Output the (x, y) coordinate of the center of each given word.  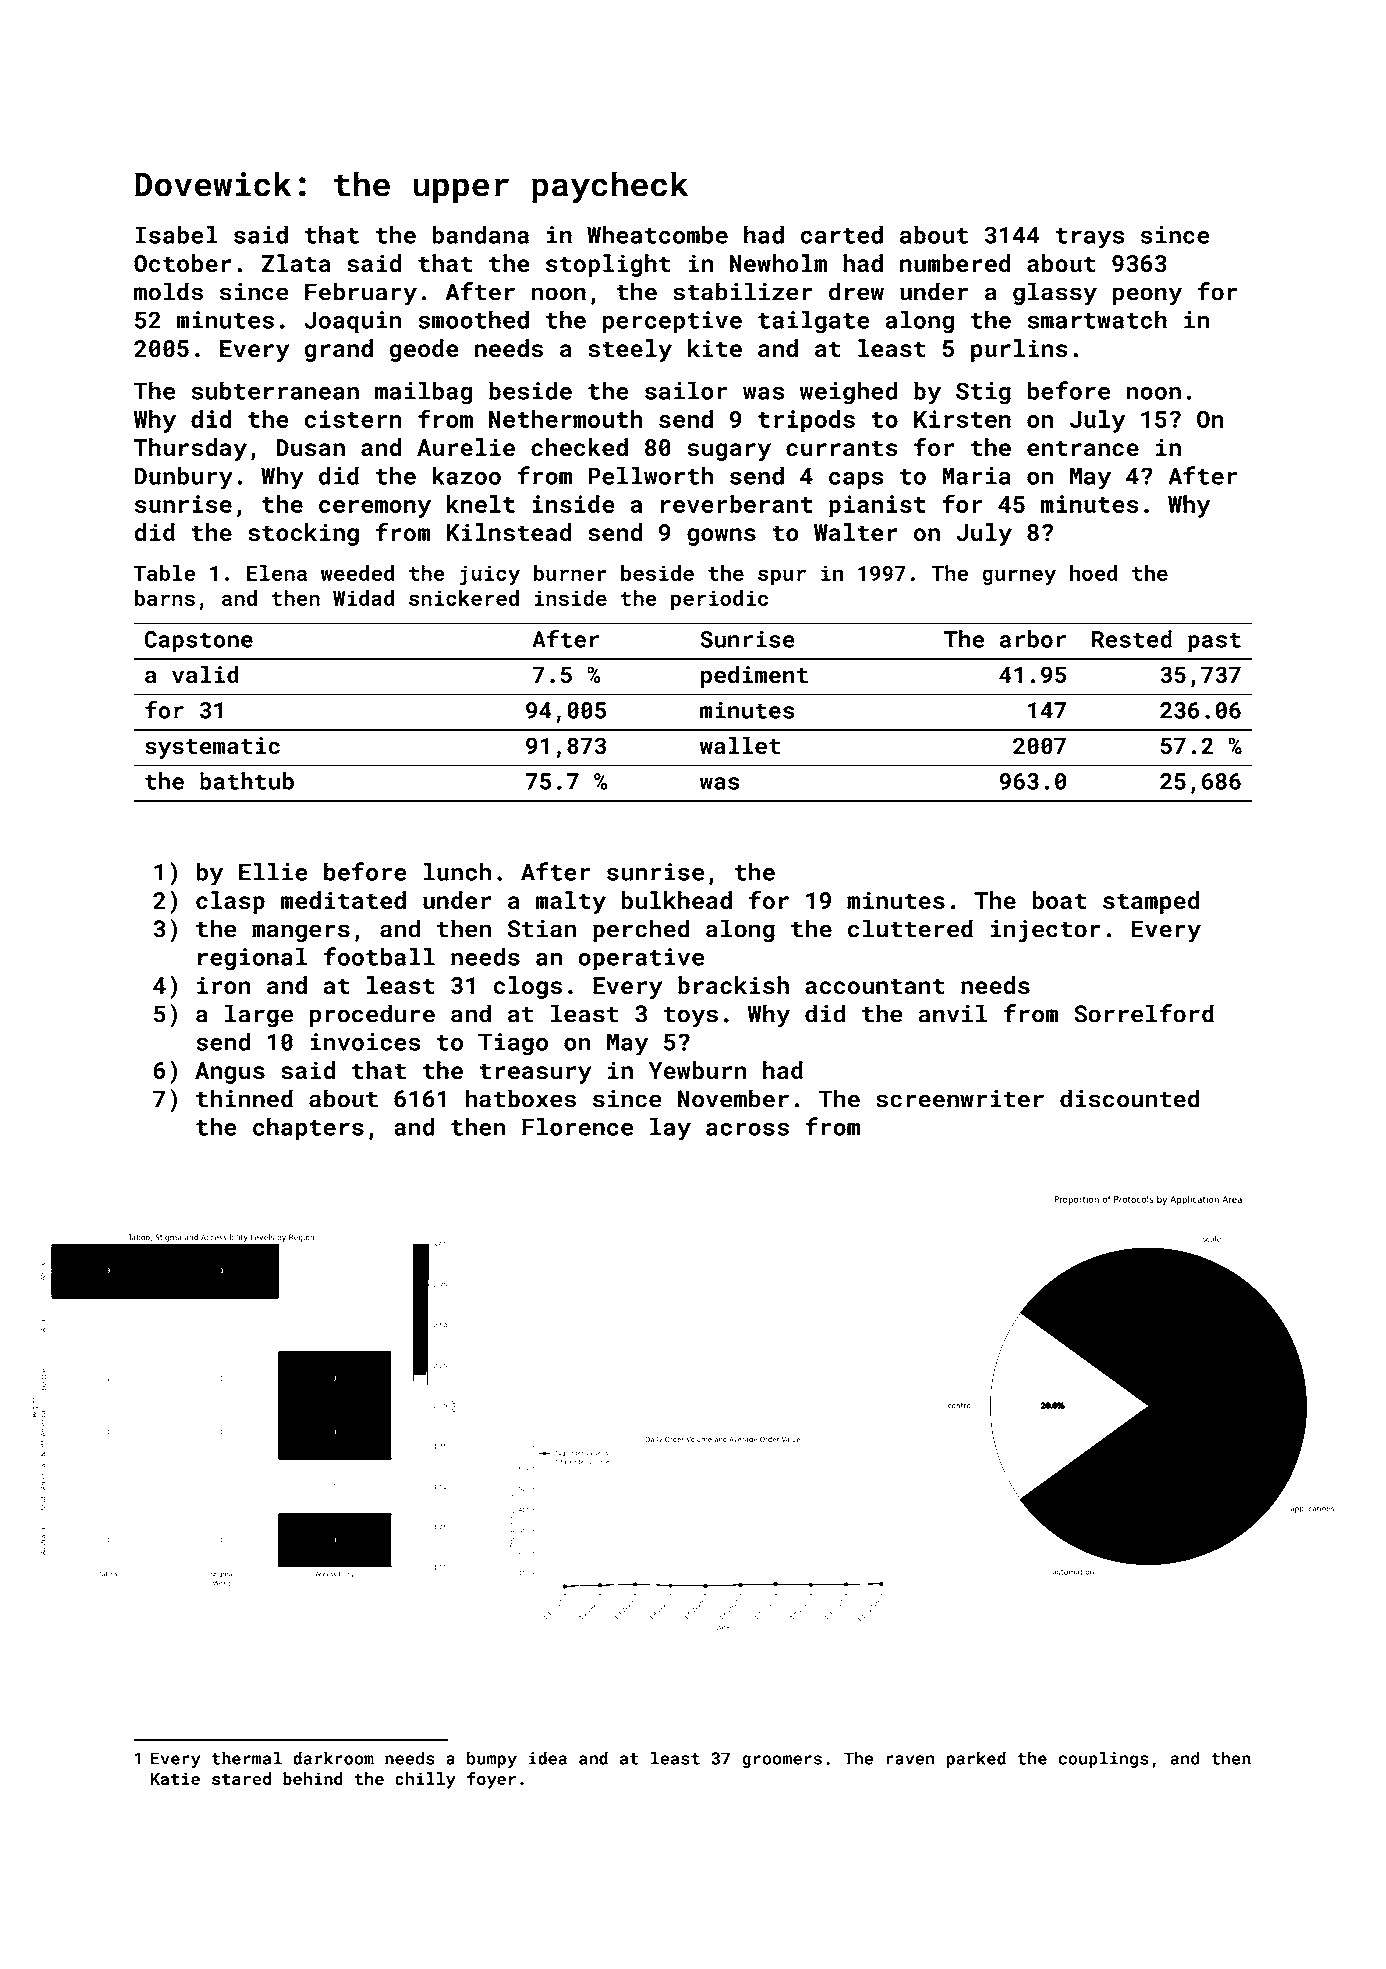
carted (841, 234)
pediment (754, 676)
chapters (308, 1129)
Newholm (778, 263)
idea (548, 1758)
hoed (1093, 573)
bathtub (247, 781)
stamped (1151, 902)
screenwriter (960, 1099)
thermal (247, 1758)
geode (424, 350)
